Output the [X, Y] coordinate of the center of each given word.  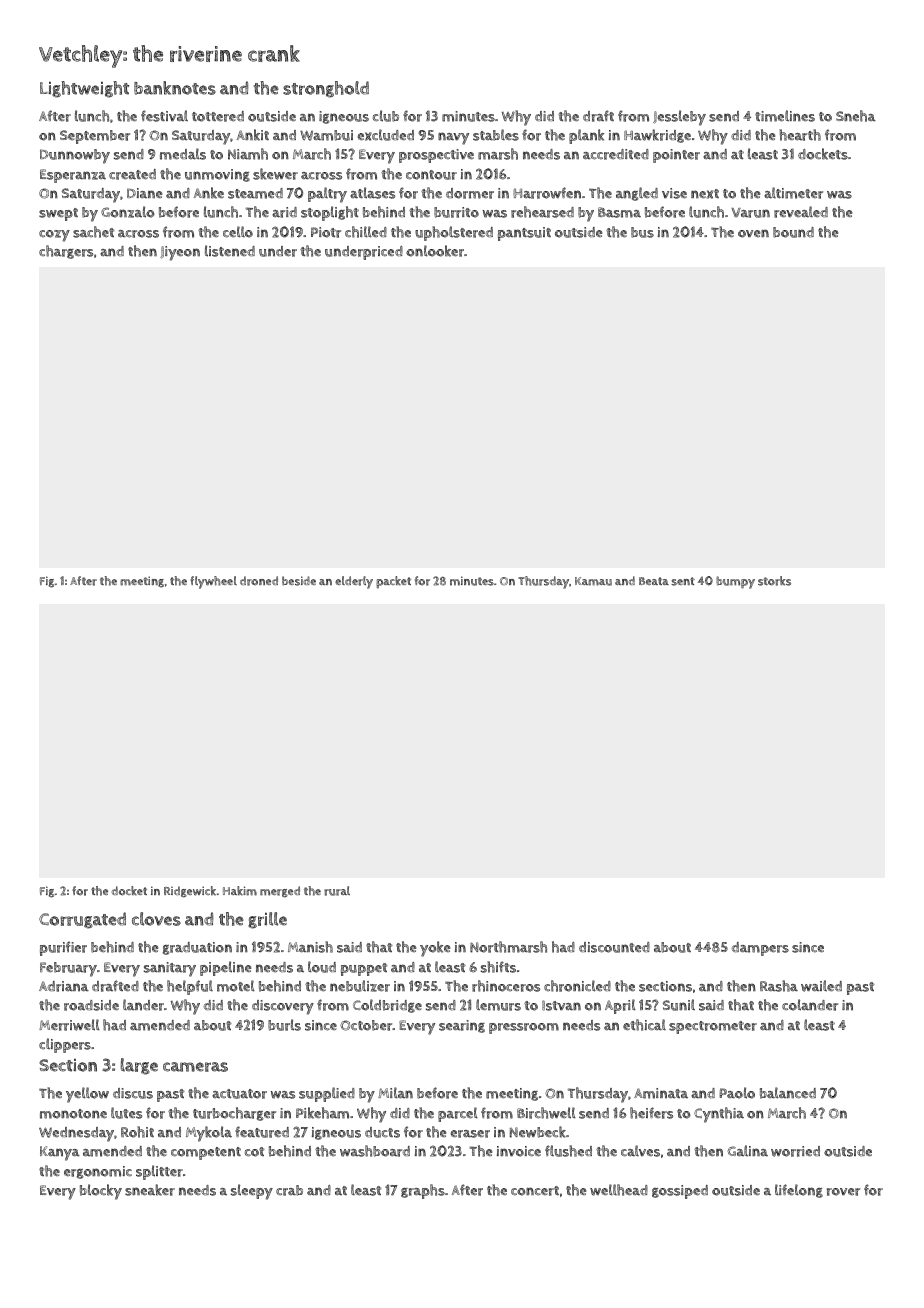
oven [753, 233]
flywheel [213, 582]
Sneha [856, 116]
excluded [385, 135]
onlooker [435, 251]
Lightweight [84, 89]
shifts [498, 967]
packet [393, 582]
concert [535, 1191]
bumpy [735, 582]
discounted [614, 947]
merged [280, 892]
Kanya [60, 1153]
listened [230, 251]
